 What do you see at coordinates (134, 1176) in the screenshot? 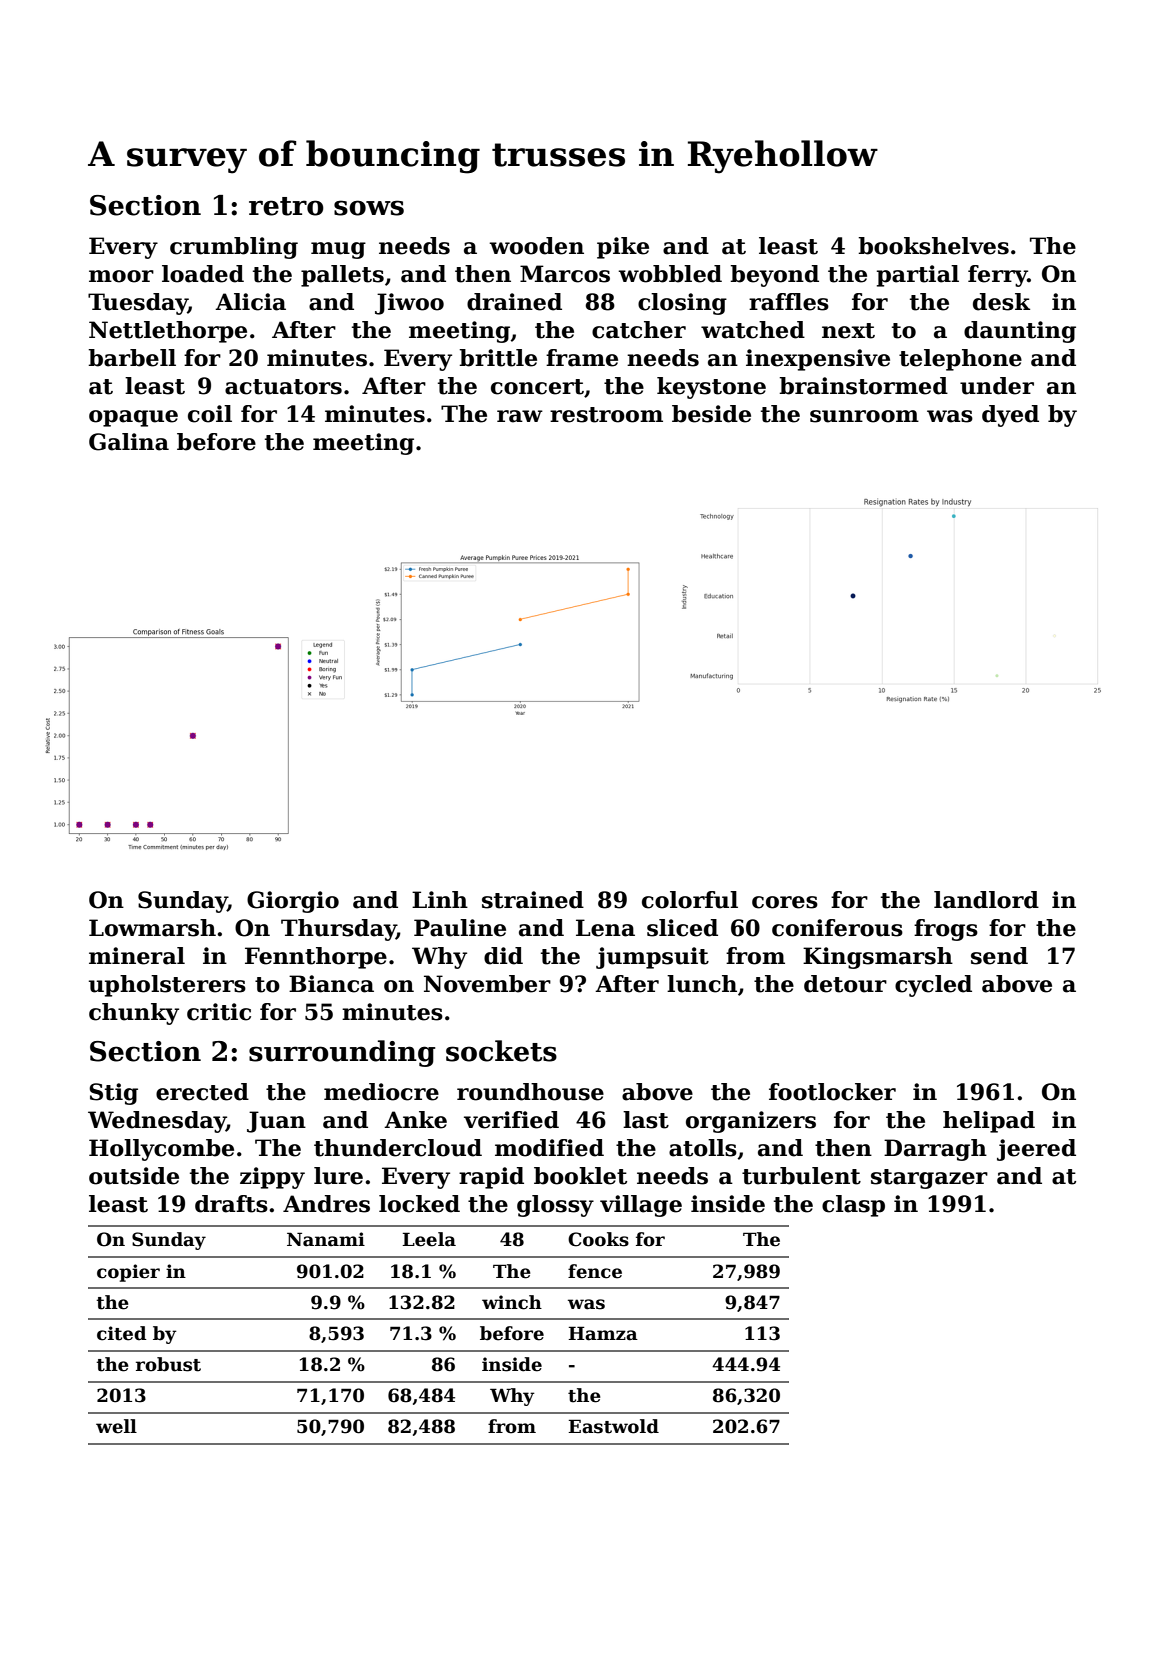
I see `outside` at bounding box center [134, 1176].
